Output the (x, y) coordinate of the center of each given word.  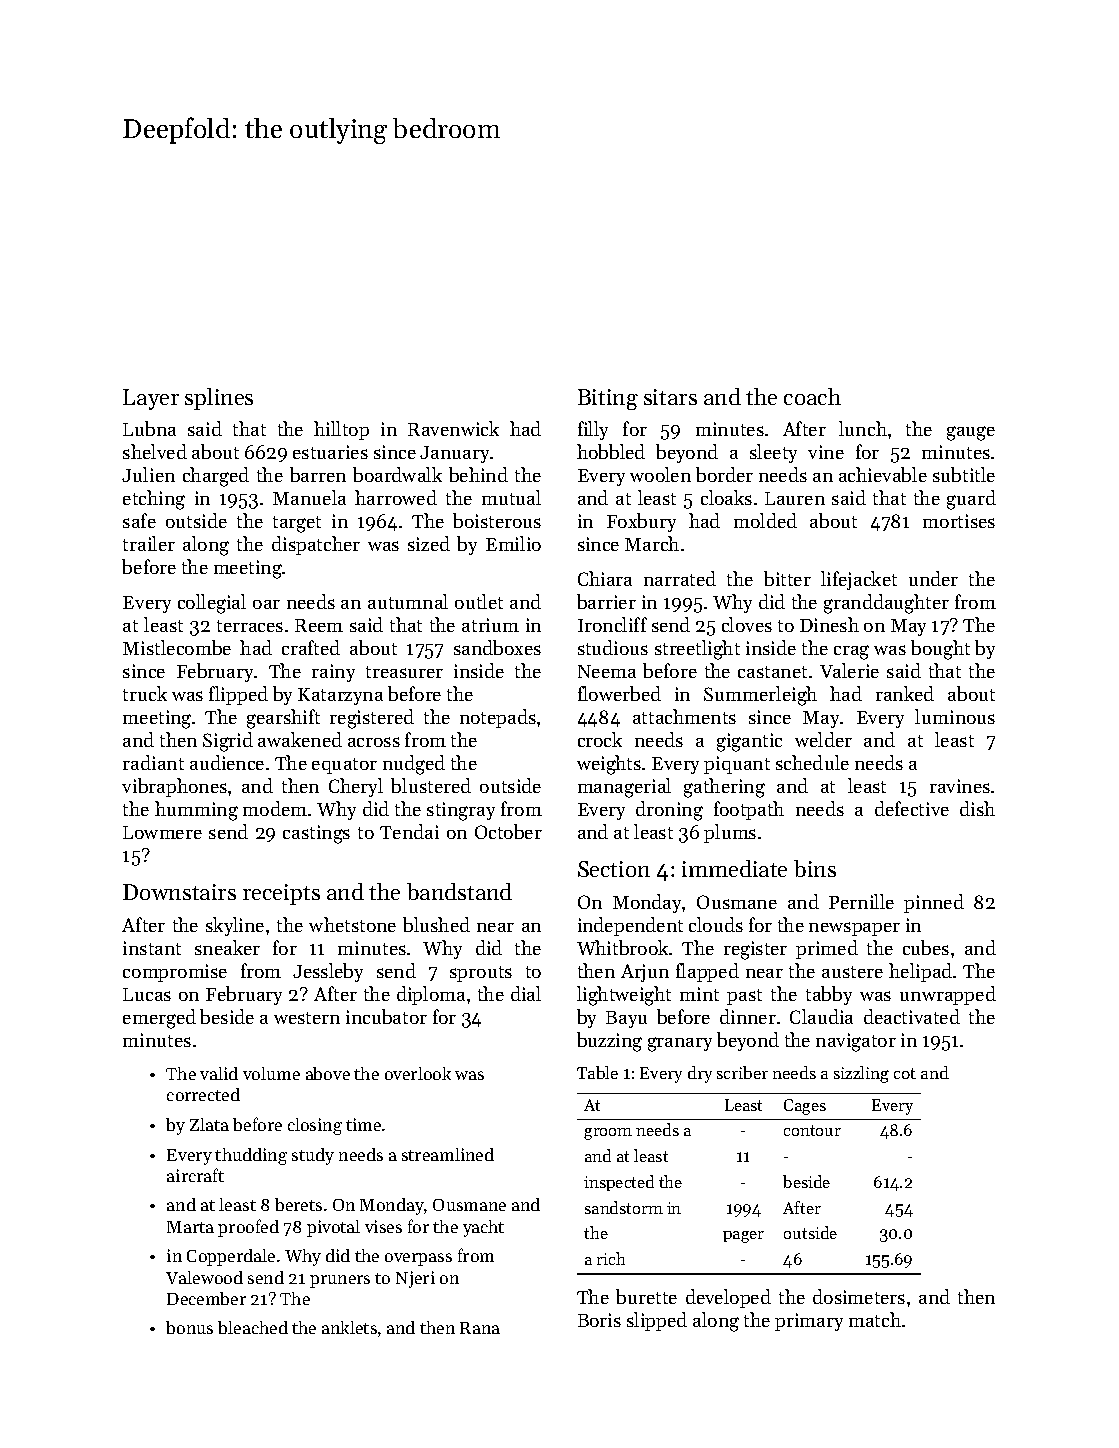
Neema (607, 671)
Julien (148, 474)
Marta (190, 1227)
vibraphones (174, 787)
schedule (812, 762)
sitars (670, 397)
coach (812, 396)
